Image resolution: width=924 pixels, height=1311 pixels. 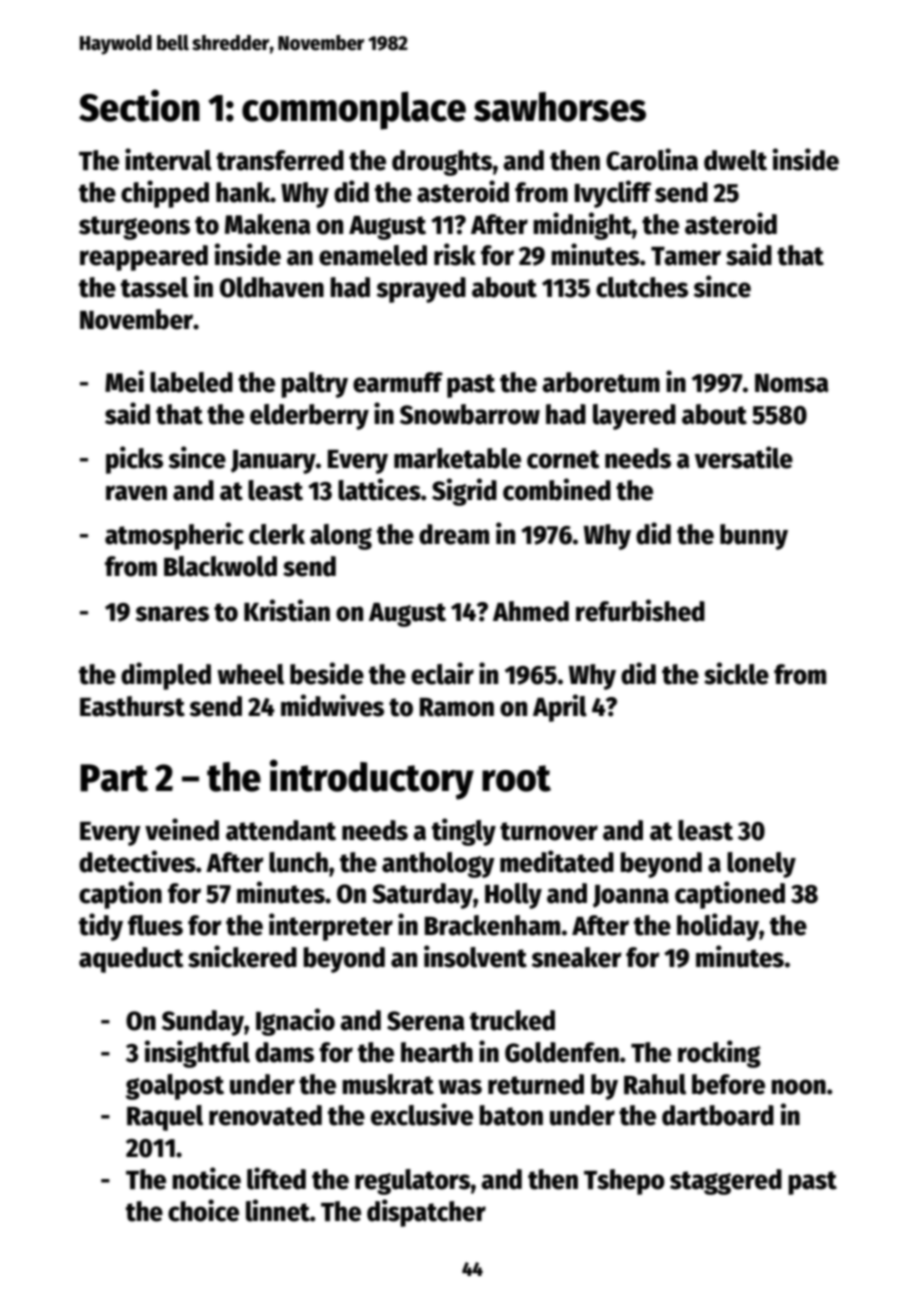 What do you see at coordinates (136, 493) in the screenshot?
I see `raven` at bounding box center [136, 493].
